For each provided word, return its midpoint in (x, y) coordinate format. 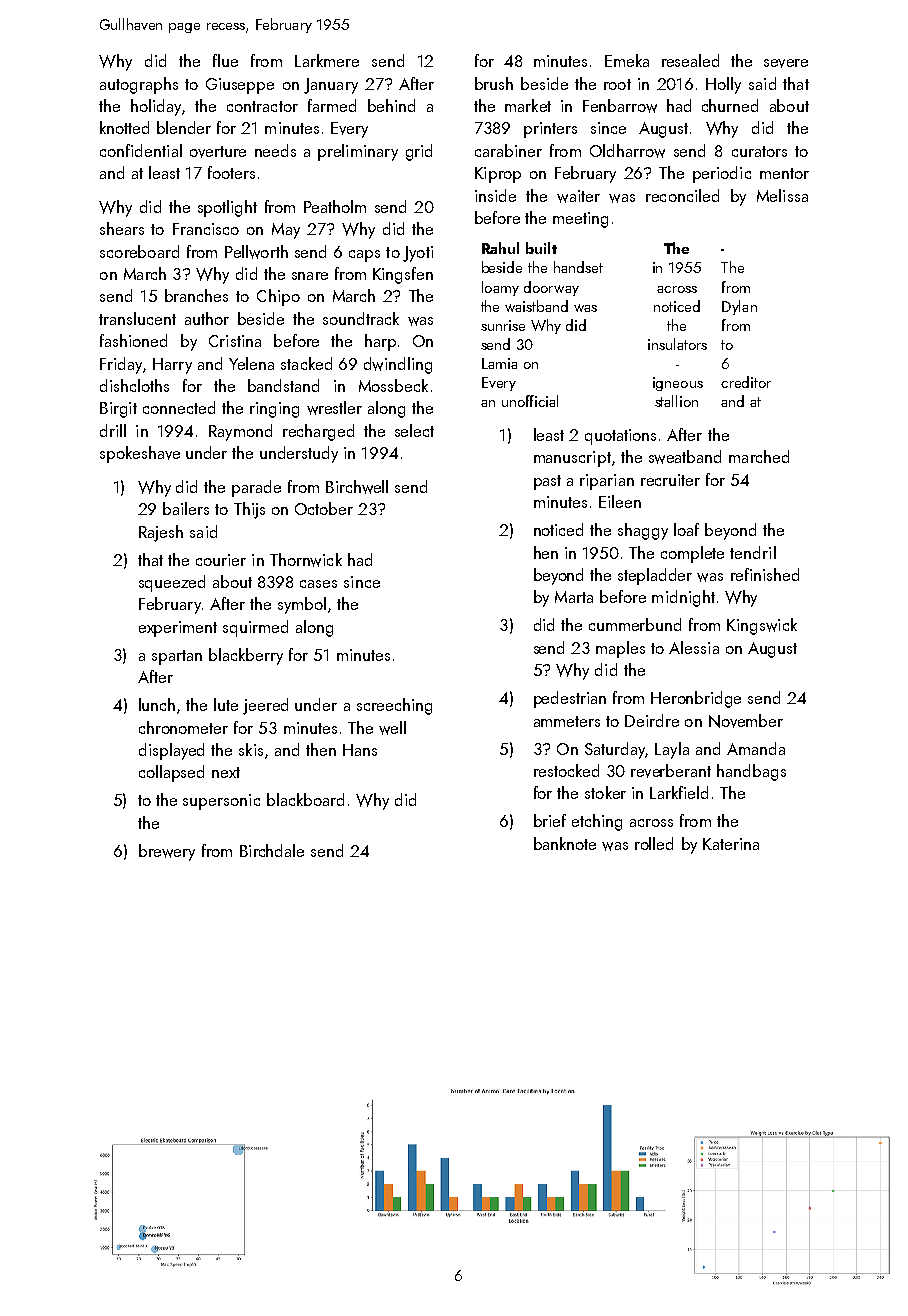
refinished (765, 574)
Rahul (500, 248)
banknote (565, 843)
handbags (751, 772)
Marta (574, 597)
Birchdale (272, 850)
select (414, 430)
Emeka (627, 60)
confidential (141, 150)
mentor (784, 173)
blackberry (246, 656)
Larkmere (327, 60)
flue (225, 60)
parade (256, 488)
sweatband (685, 457)
